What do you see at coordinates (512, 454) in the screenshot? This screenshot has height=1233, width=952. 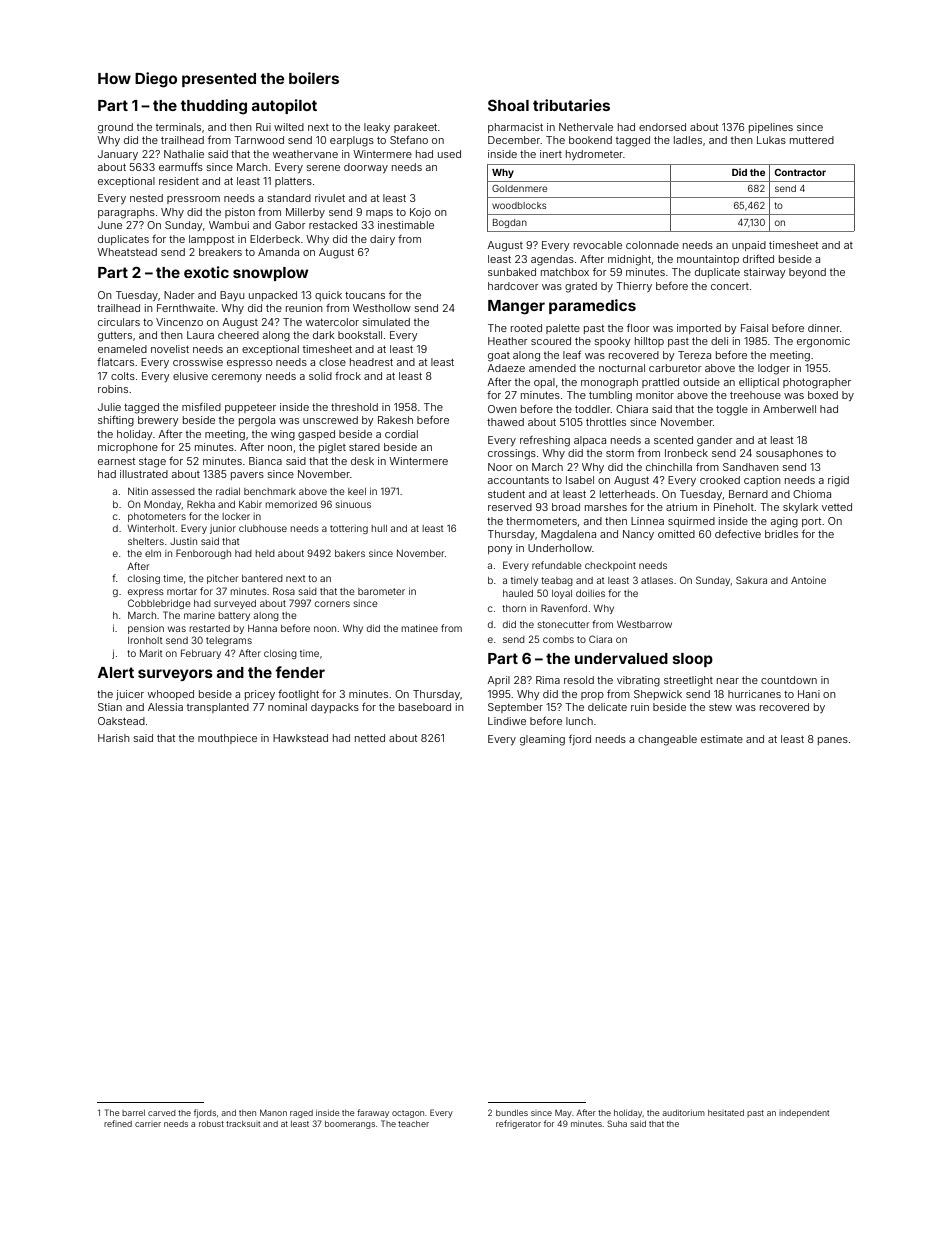 I see `crossings` at bounding box center [512, 454].
